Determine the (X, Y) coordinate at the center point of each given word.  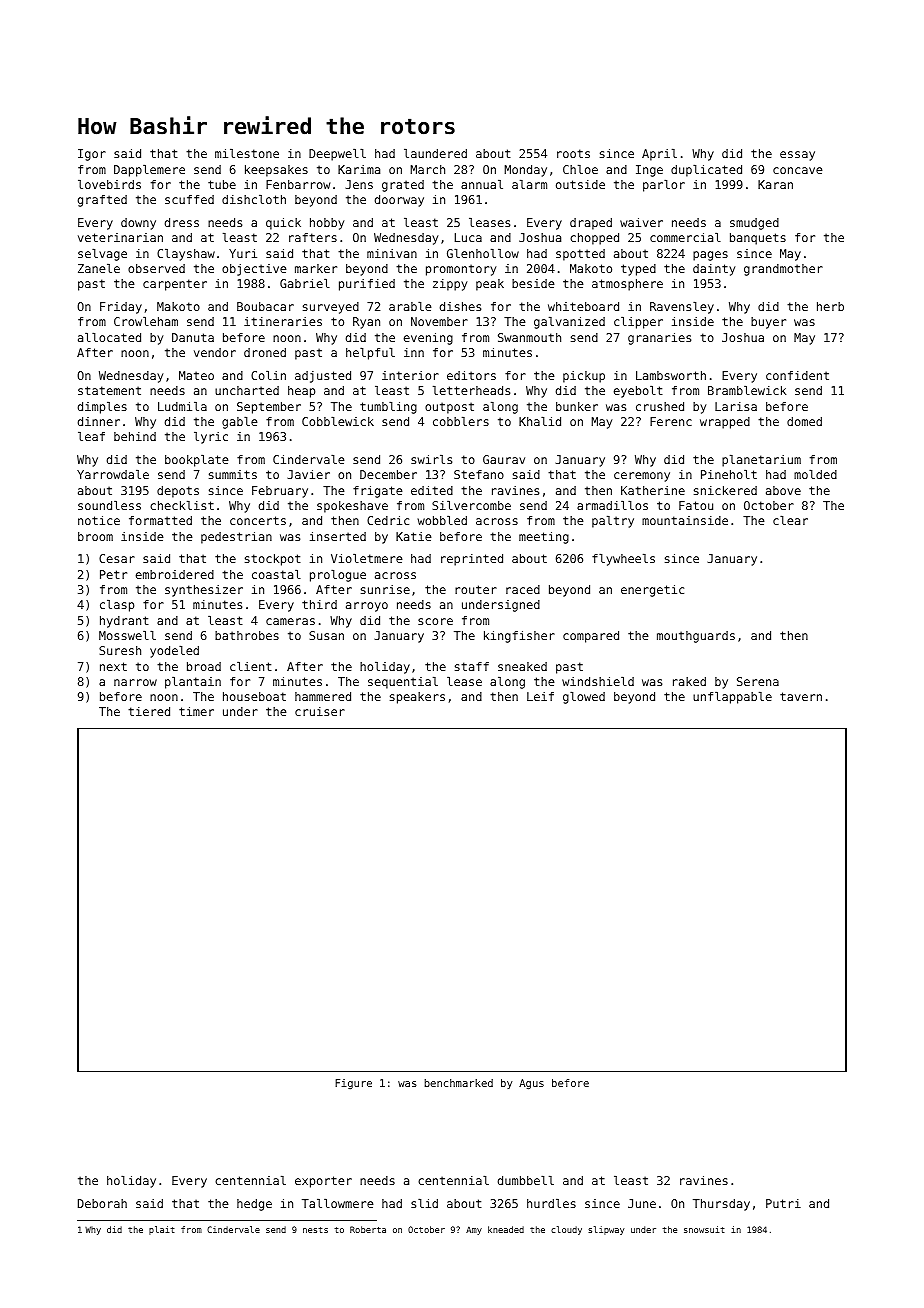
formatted (160, 520)
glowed (584, 698)
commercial (685, 237)
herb (830, 306)
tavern (801, 696)
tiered (149, 711)
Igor (92, 155)
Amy (474, 1230)
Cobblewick (338, 421)
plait (162, 1230)
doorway (399, 201)
